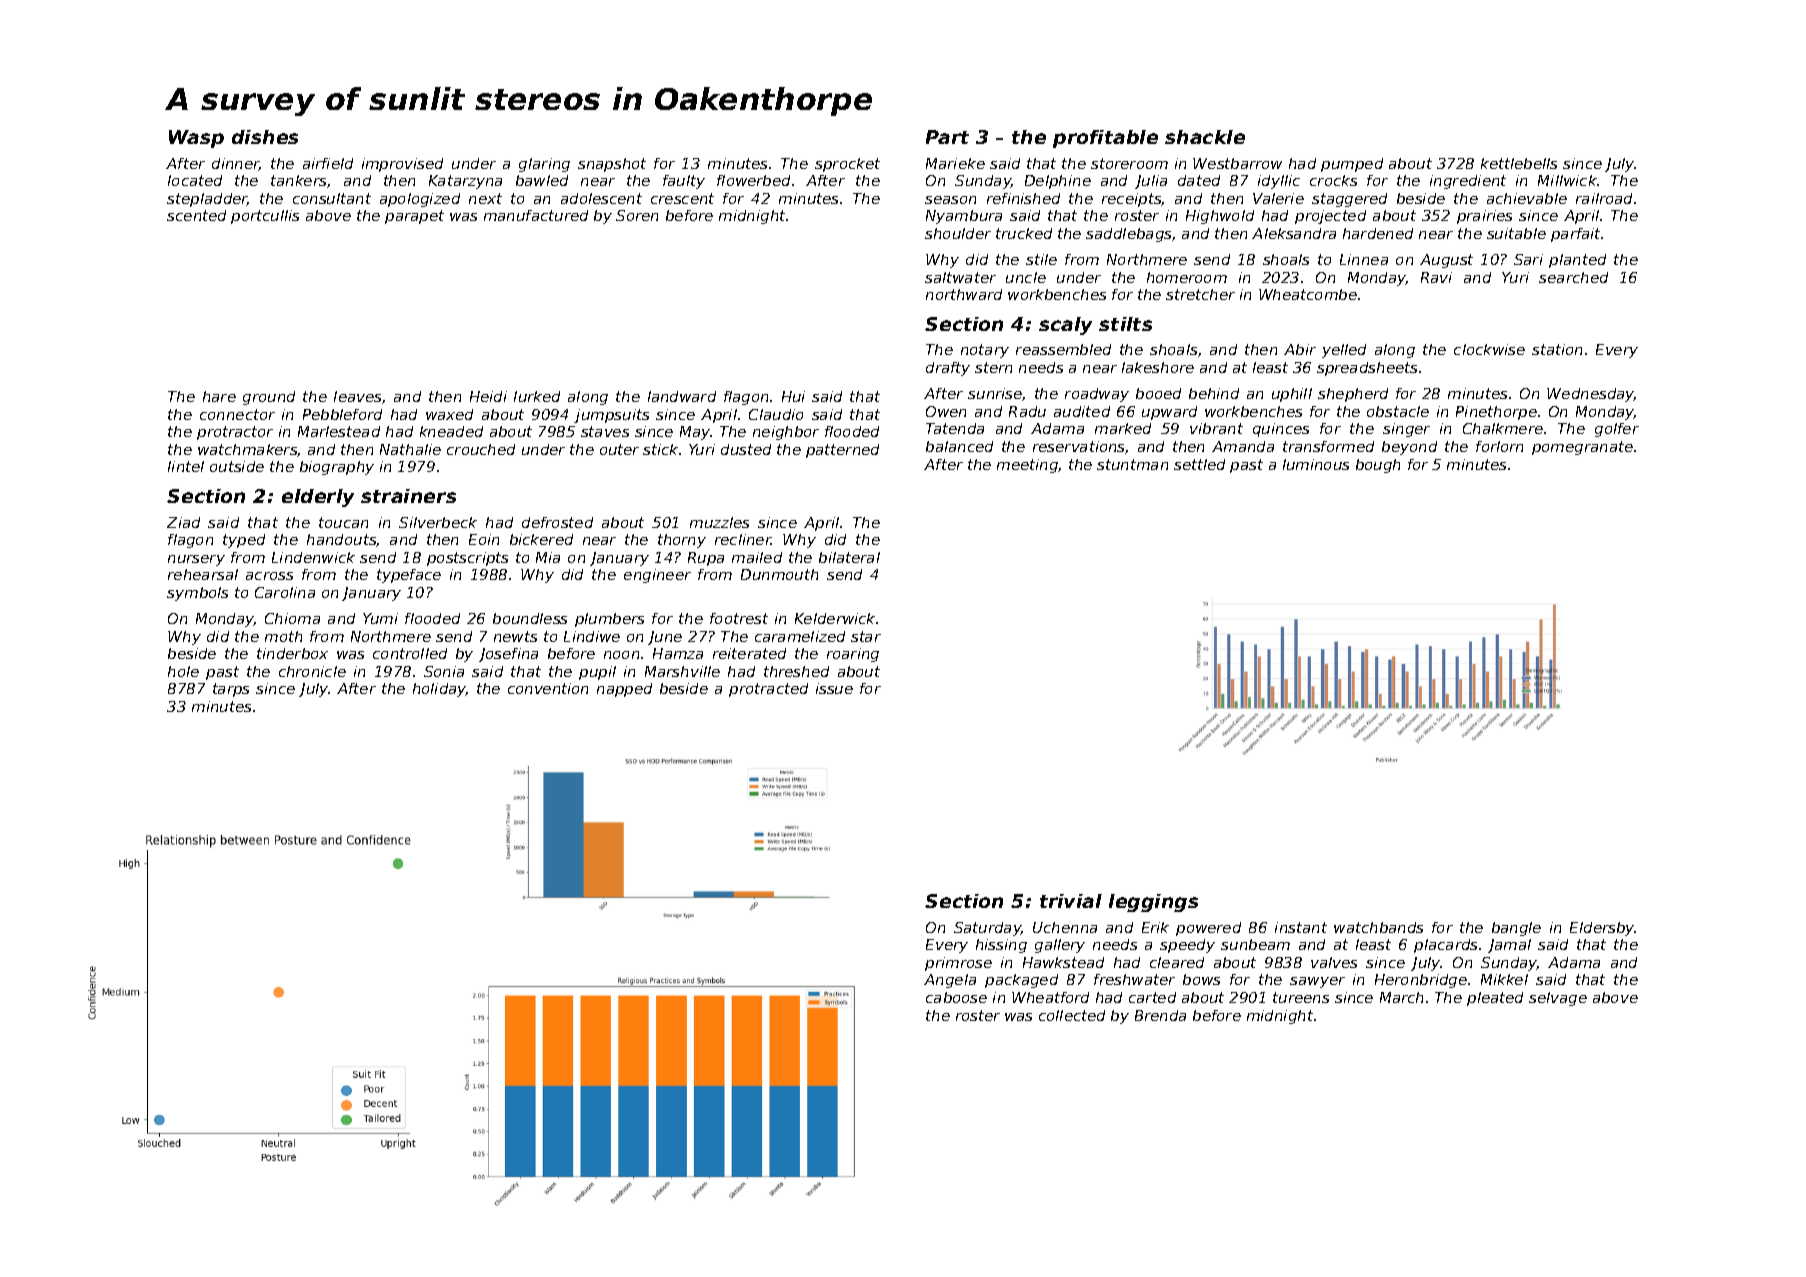 This screenshot has width=1806, height=1277. Describe the element at coordinates (739, 618) in the screenshot. I see `footrest` at that location.
